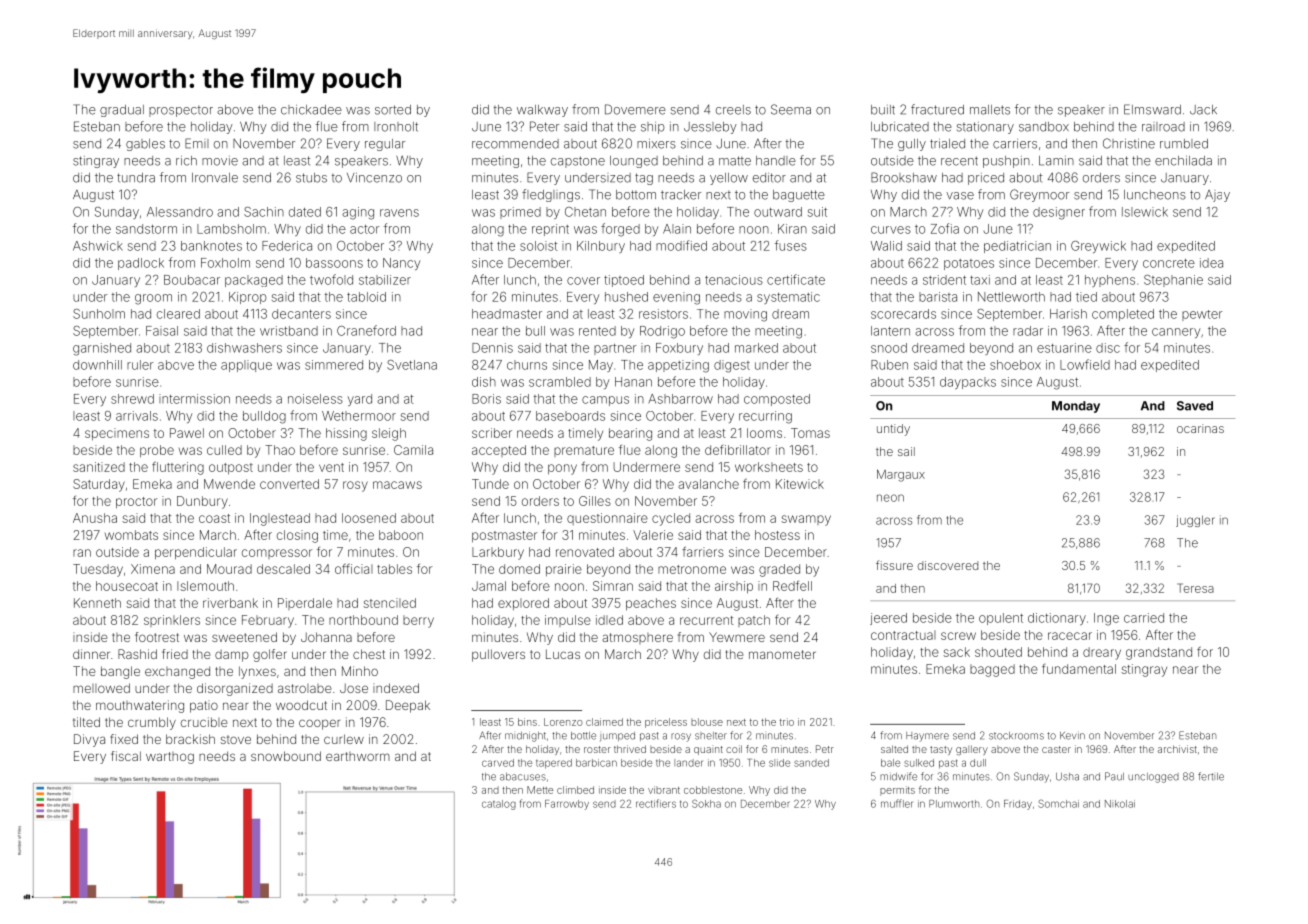  I want to click on descaled, so click(283, 569).
